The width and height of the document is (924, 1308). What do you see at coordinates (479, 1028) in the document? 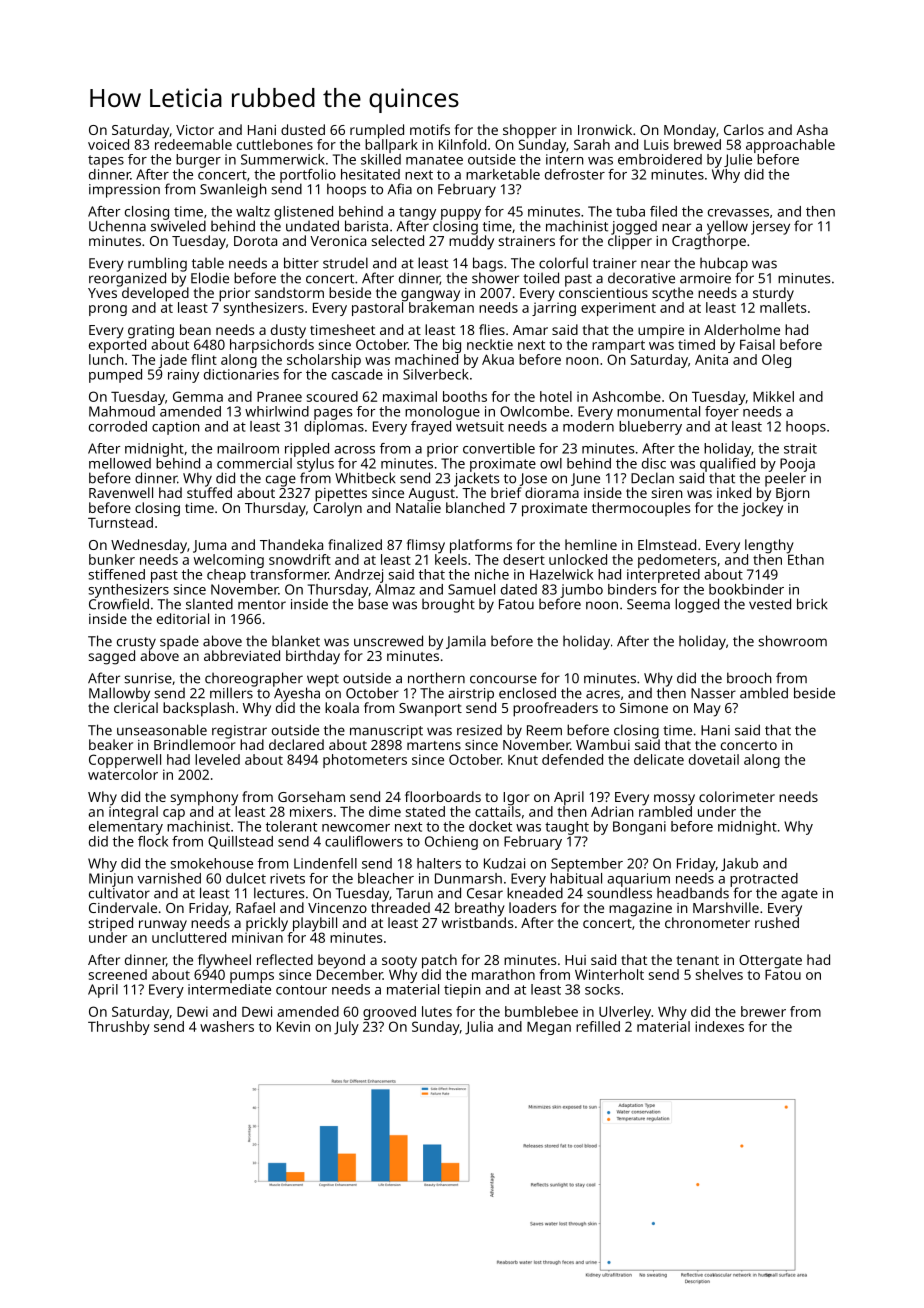
I see `Julia` at bounding box center [479, 1028].
